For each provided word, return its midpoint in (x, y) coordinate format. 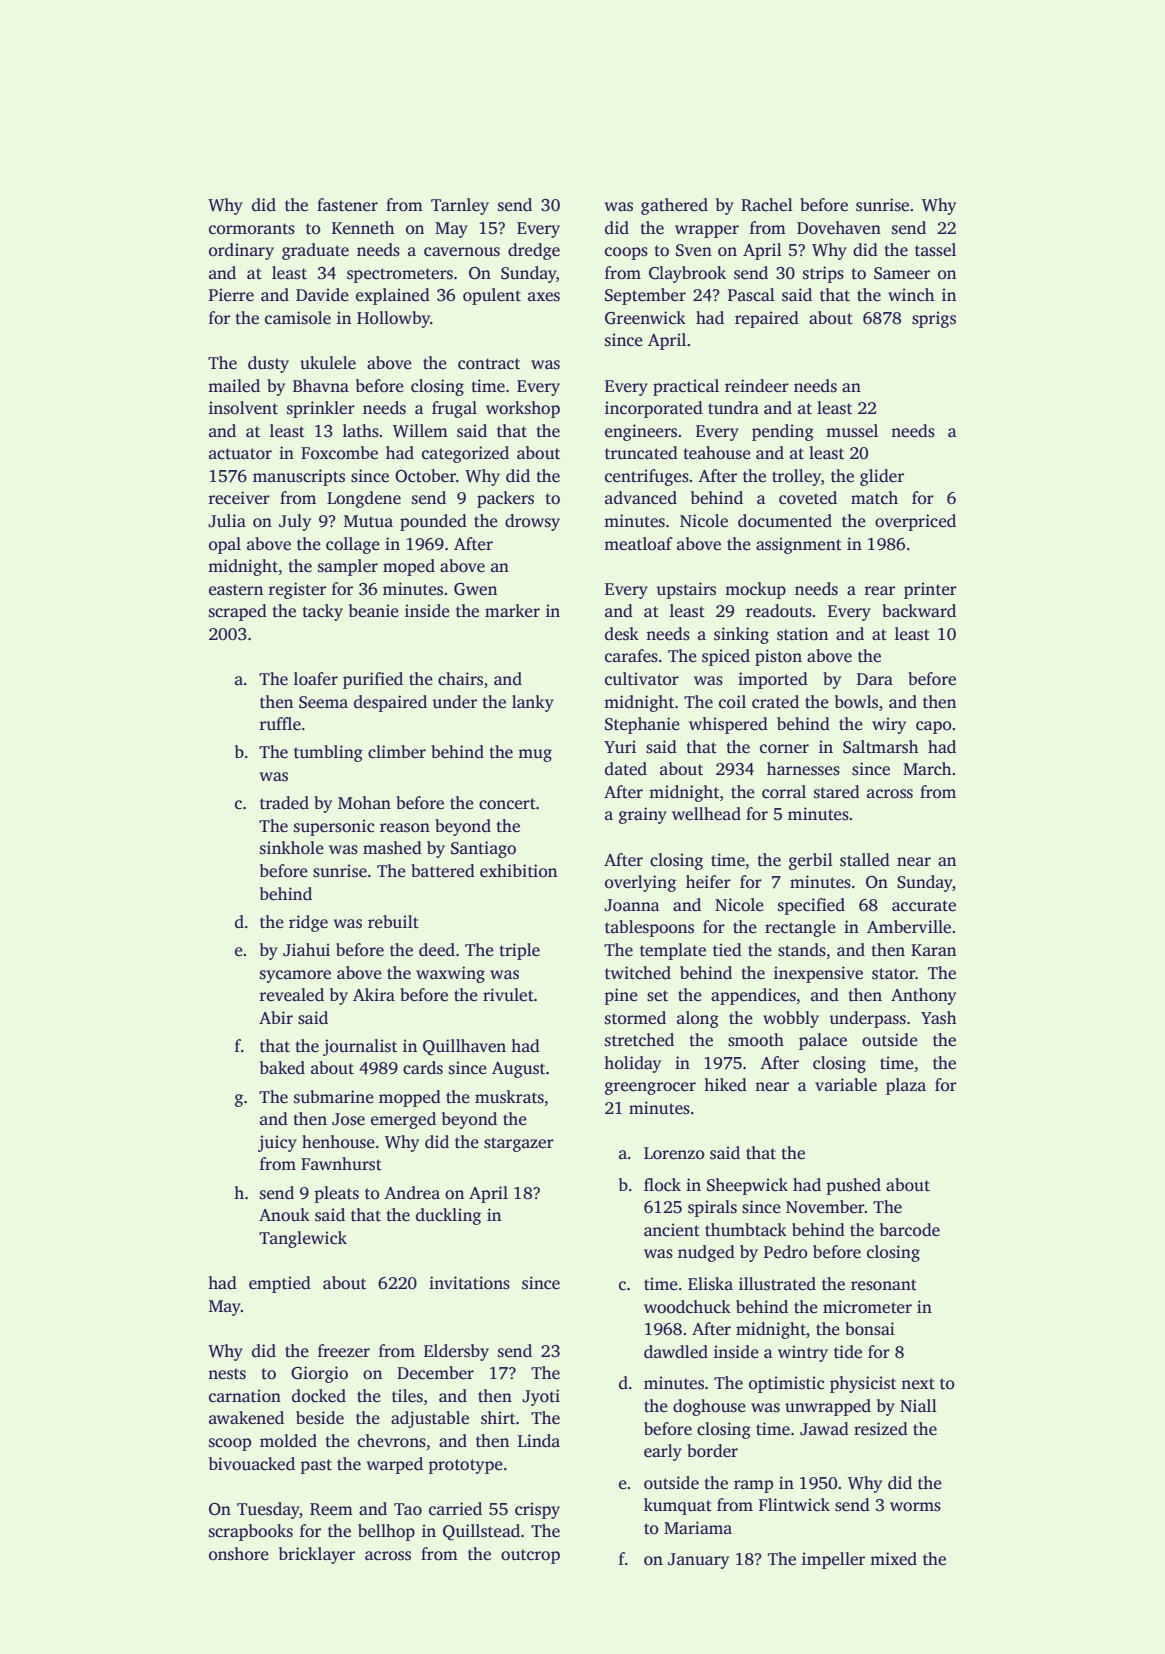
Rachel (767, 205)
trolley (796, 477)
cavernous (462, 252)
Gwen (475, 589)
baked (282, 1068)
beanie (374, 611)
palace (823, 1041)
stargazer (519, 1144)
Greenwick (645, 318)
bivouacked (252, 1464)
